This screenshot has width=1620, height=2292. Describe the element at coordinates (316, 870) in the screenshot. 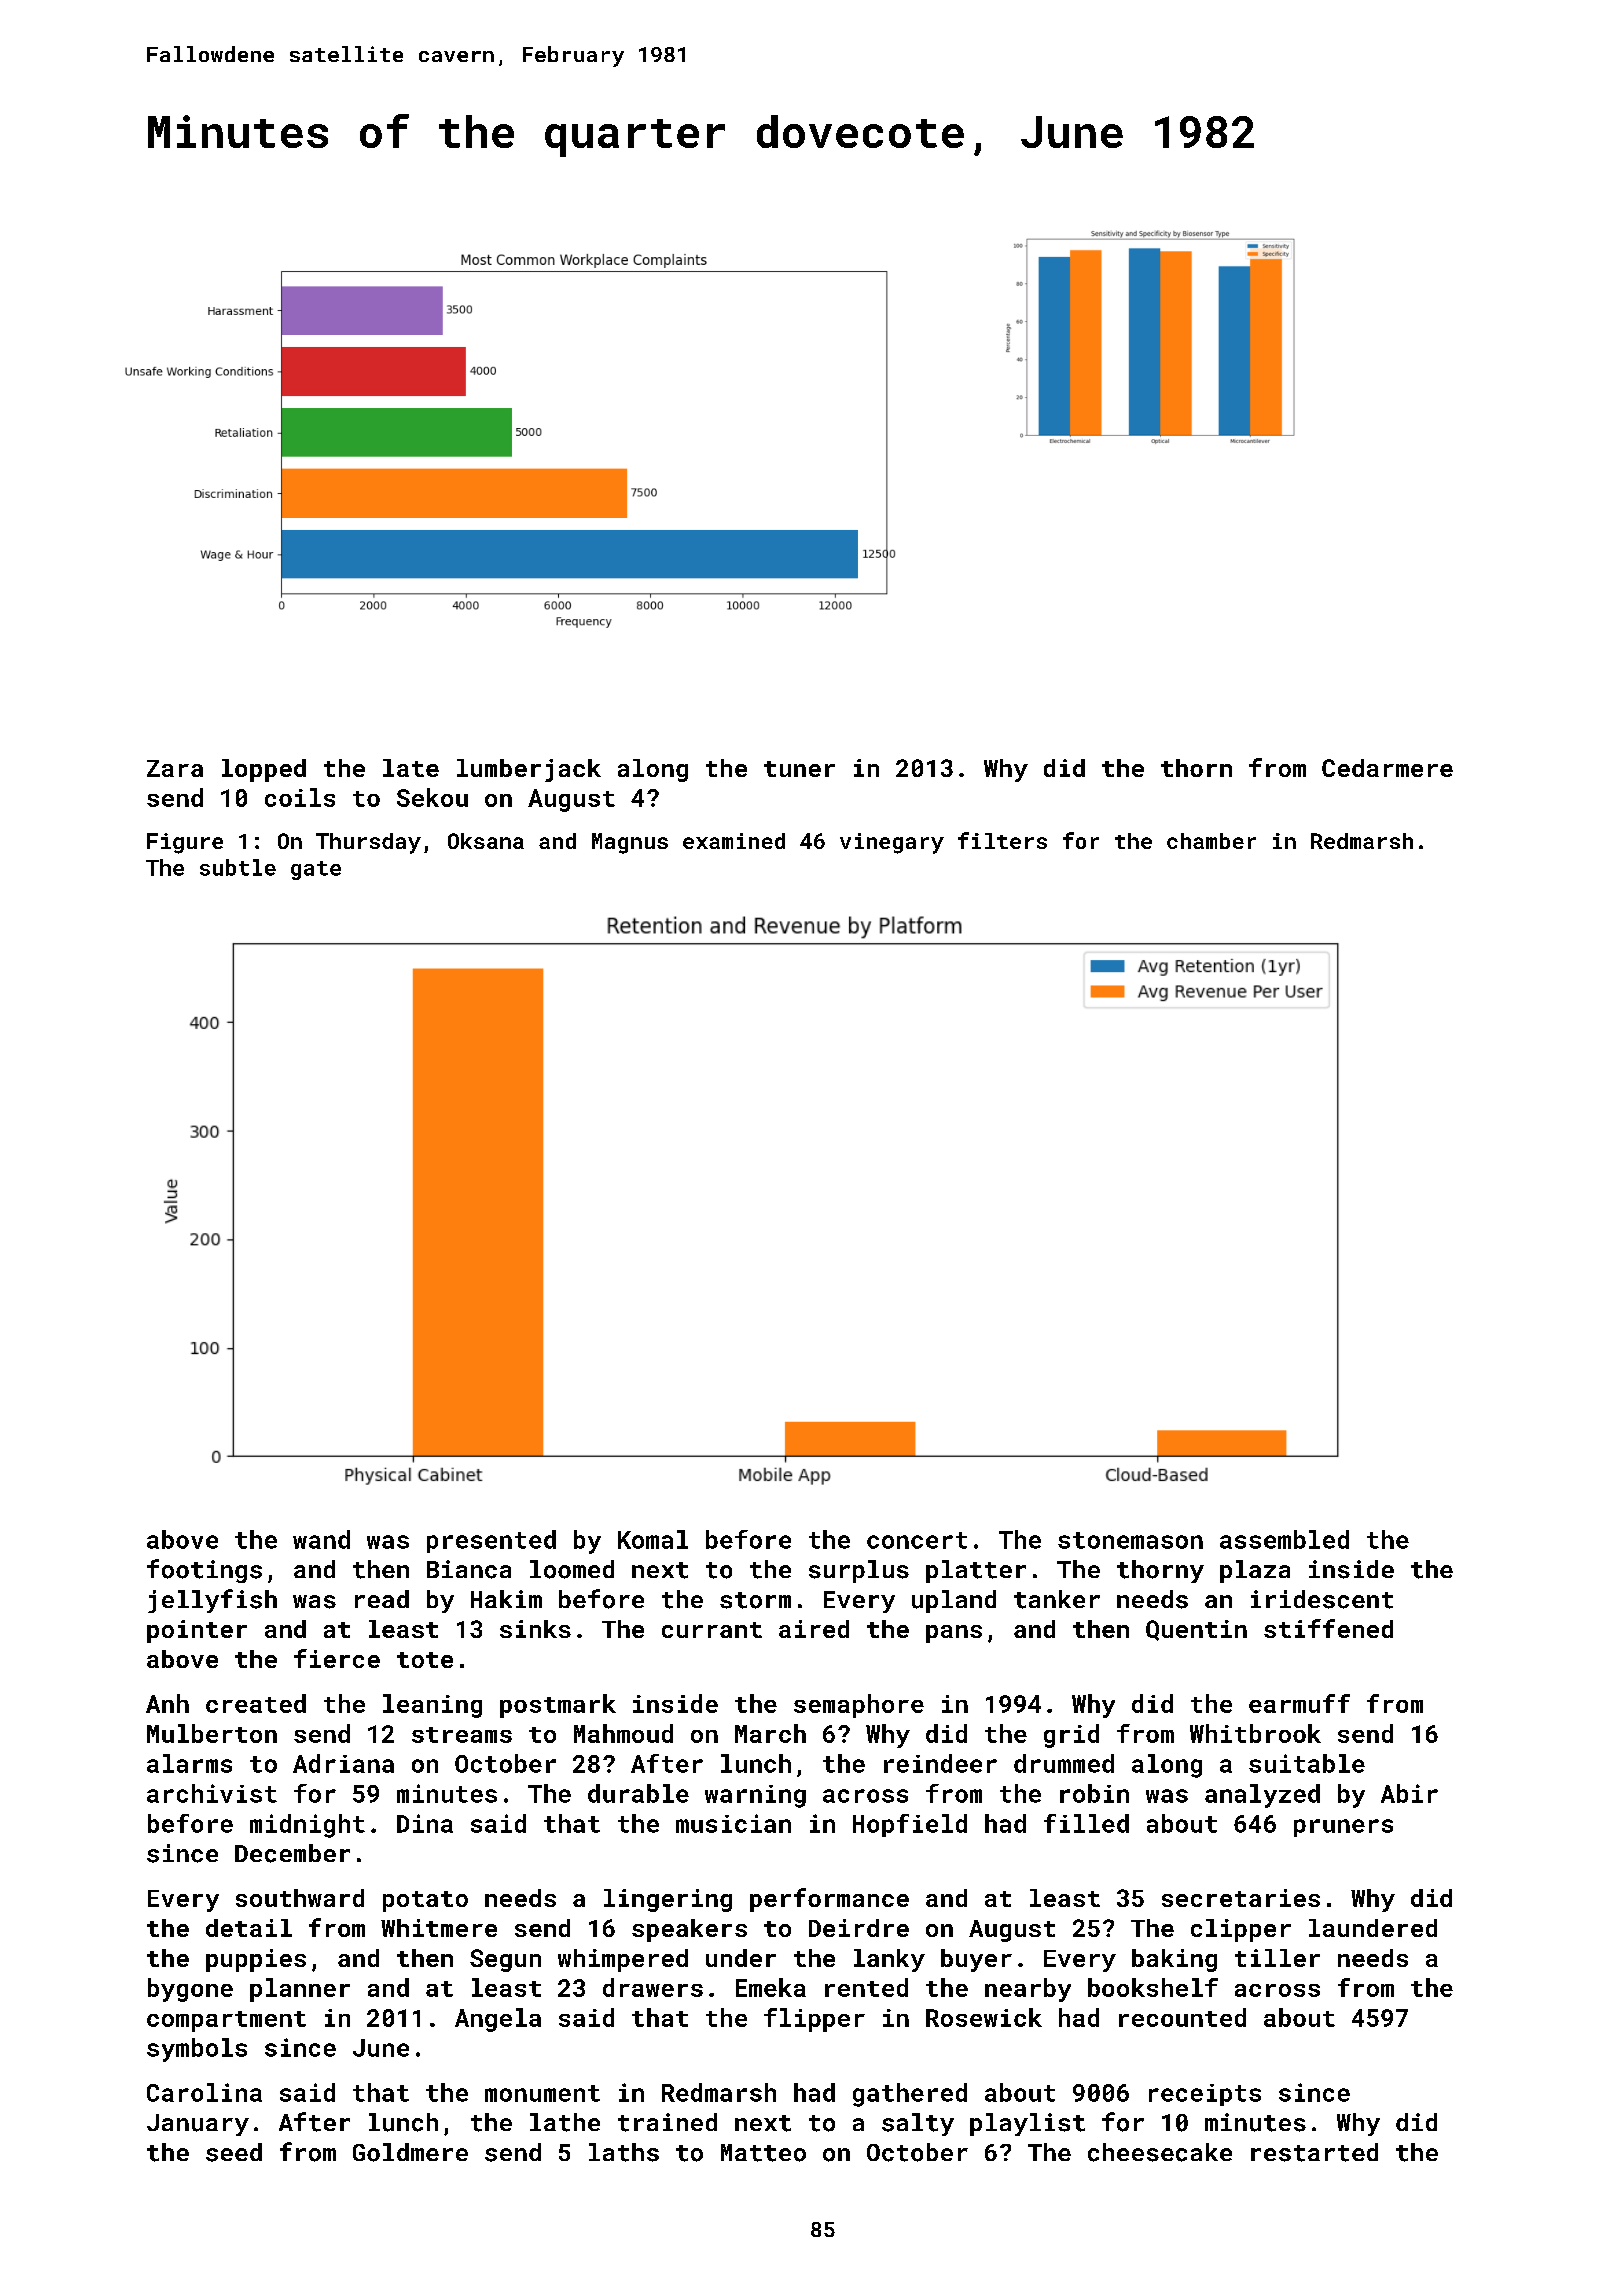

I see `gate` at that location.
